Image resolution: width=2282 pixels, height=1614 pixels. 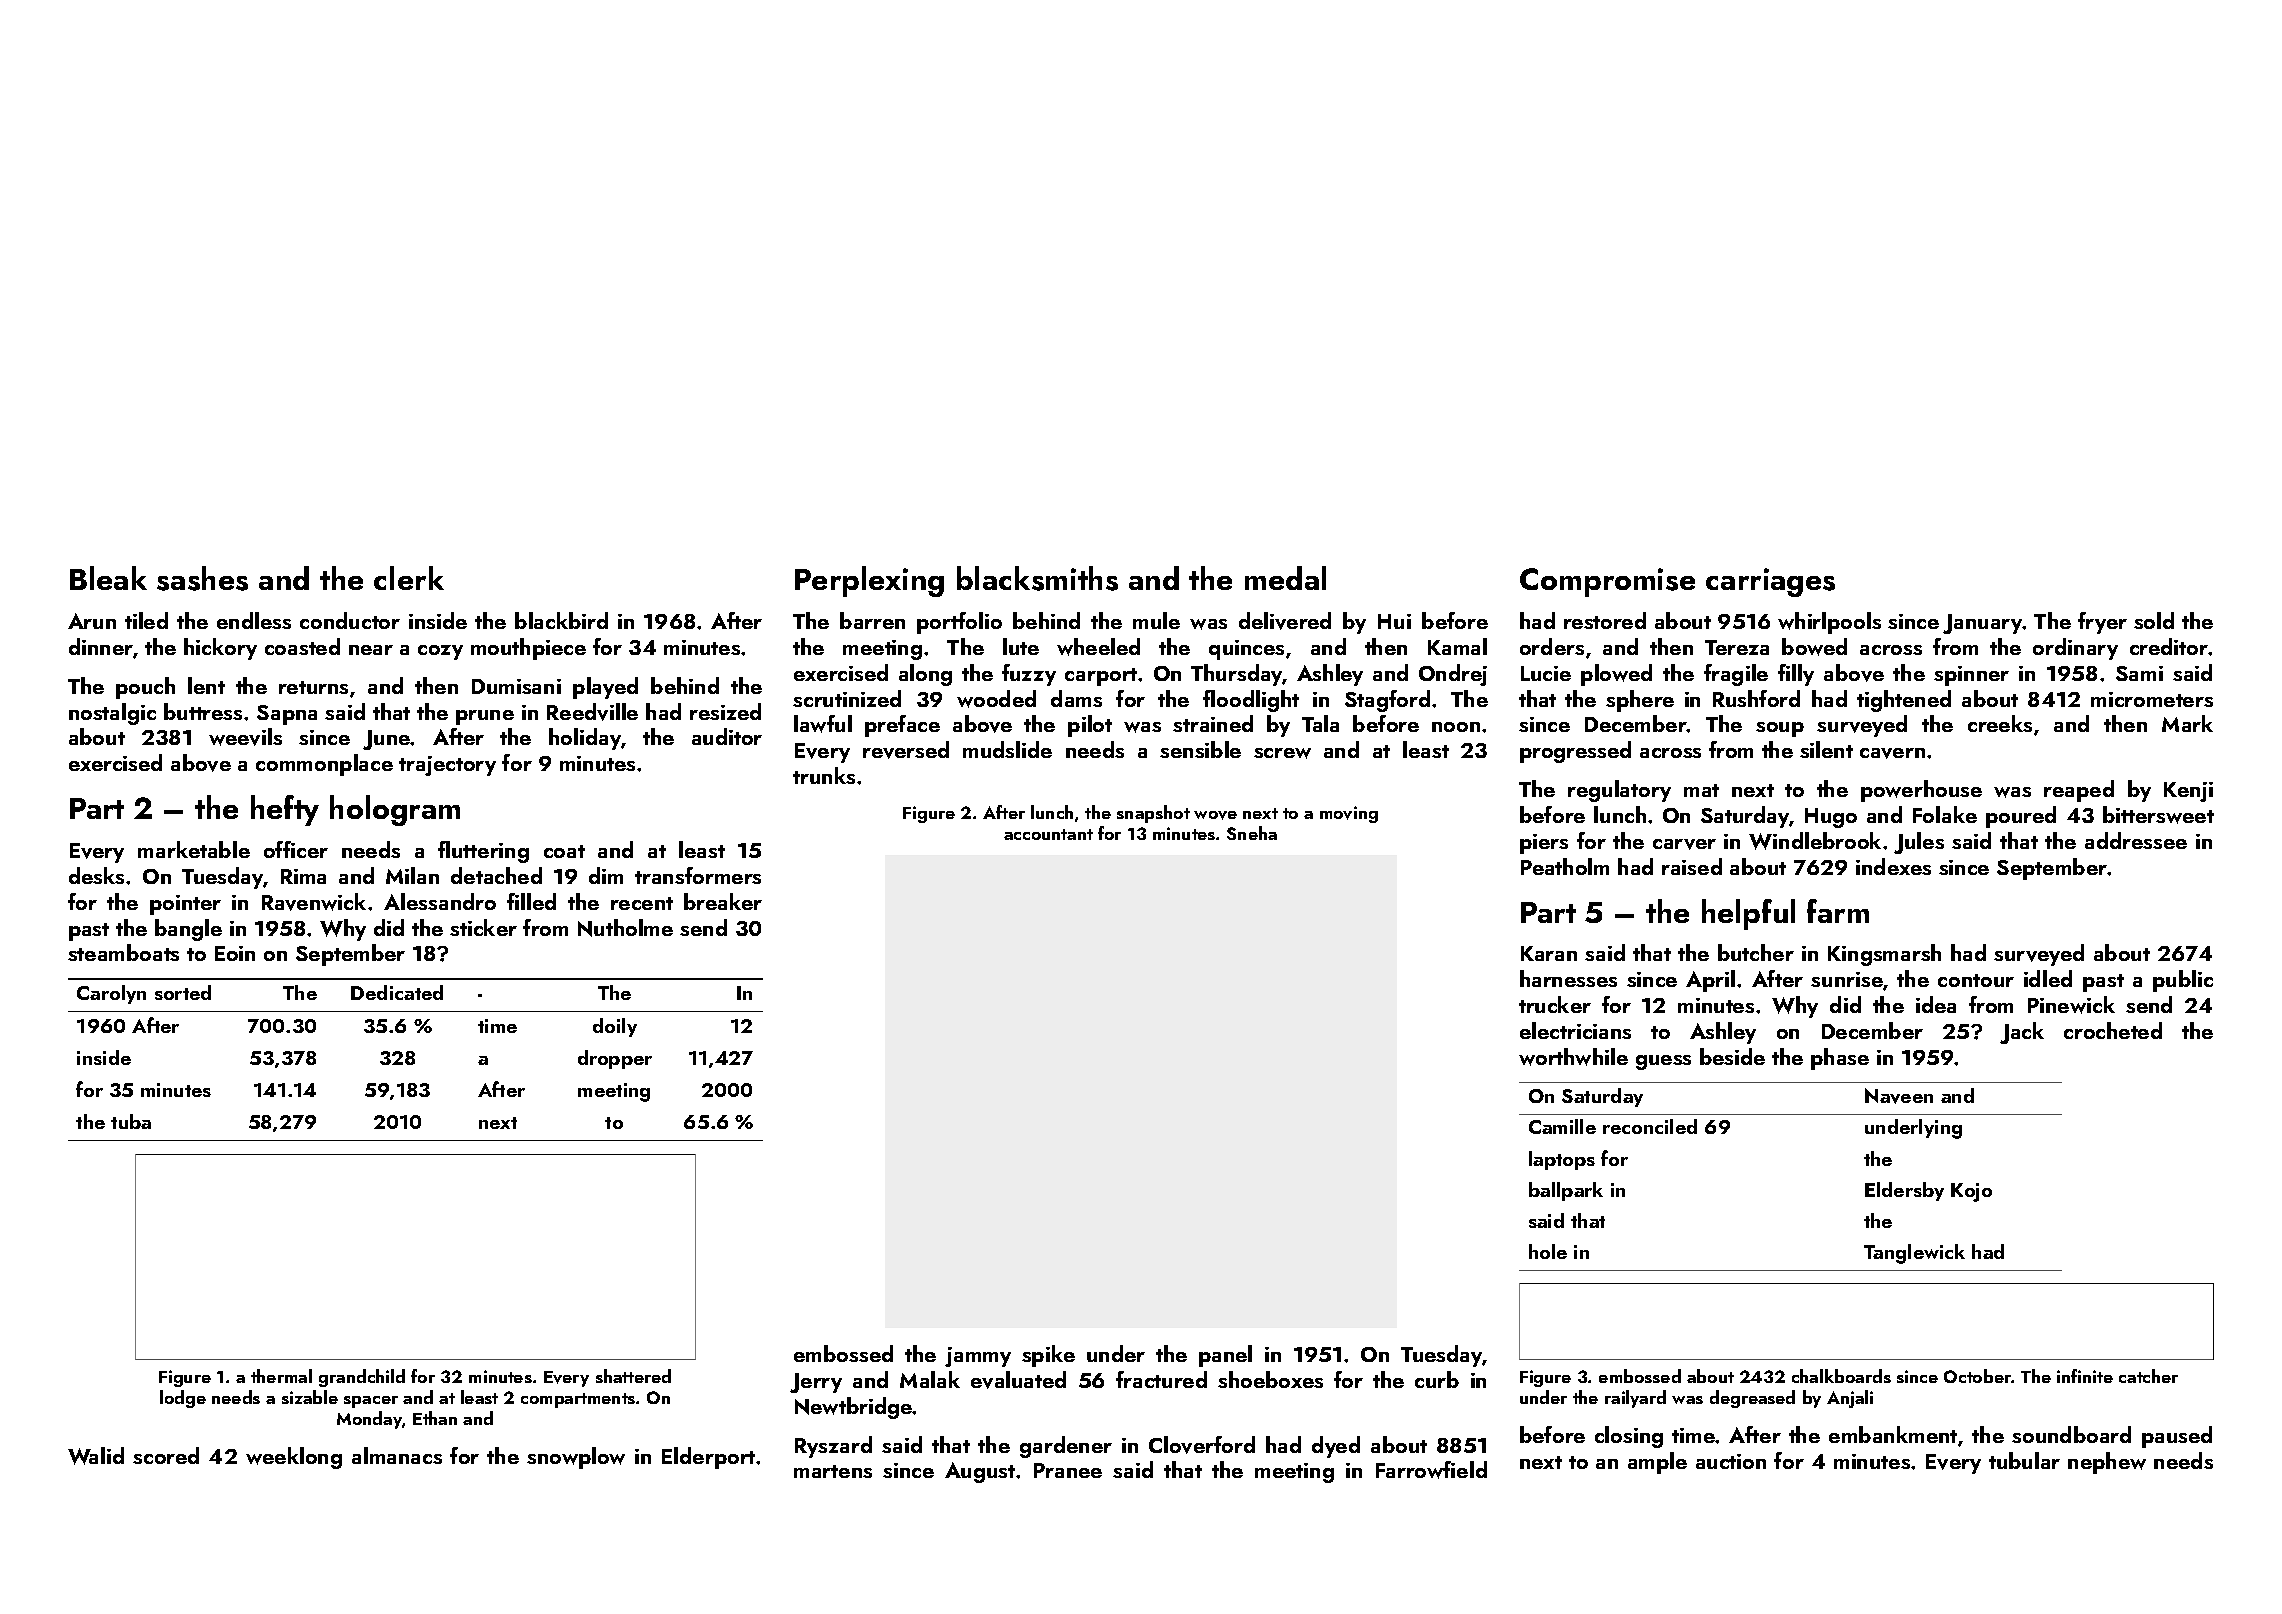 What do you see at coordinates (2158, 815) in the screenshot?
I see `bittersweet` at bounding box center [2158, 815].
